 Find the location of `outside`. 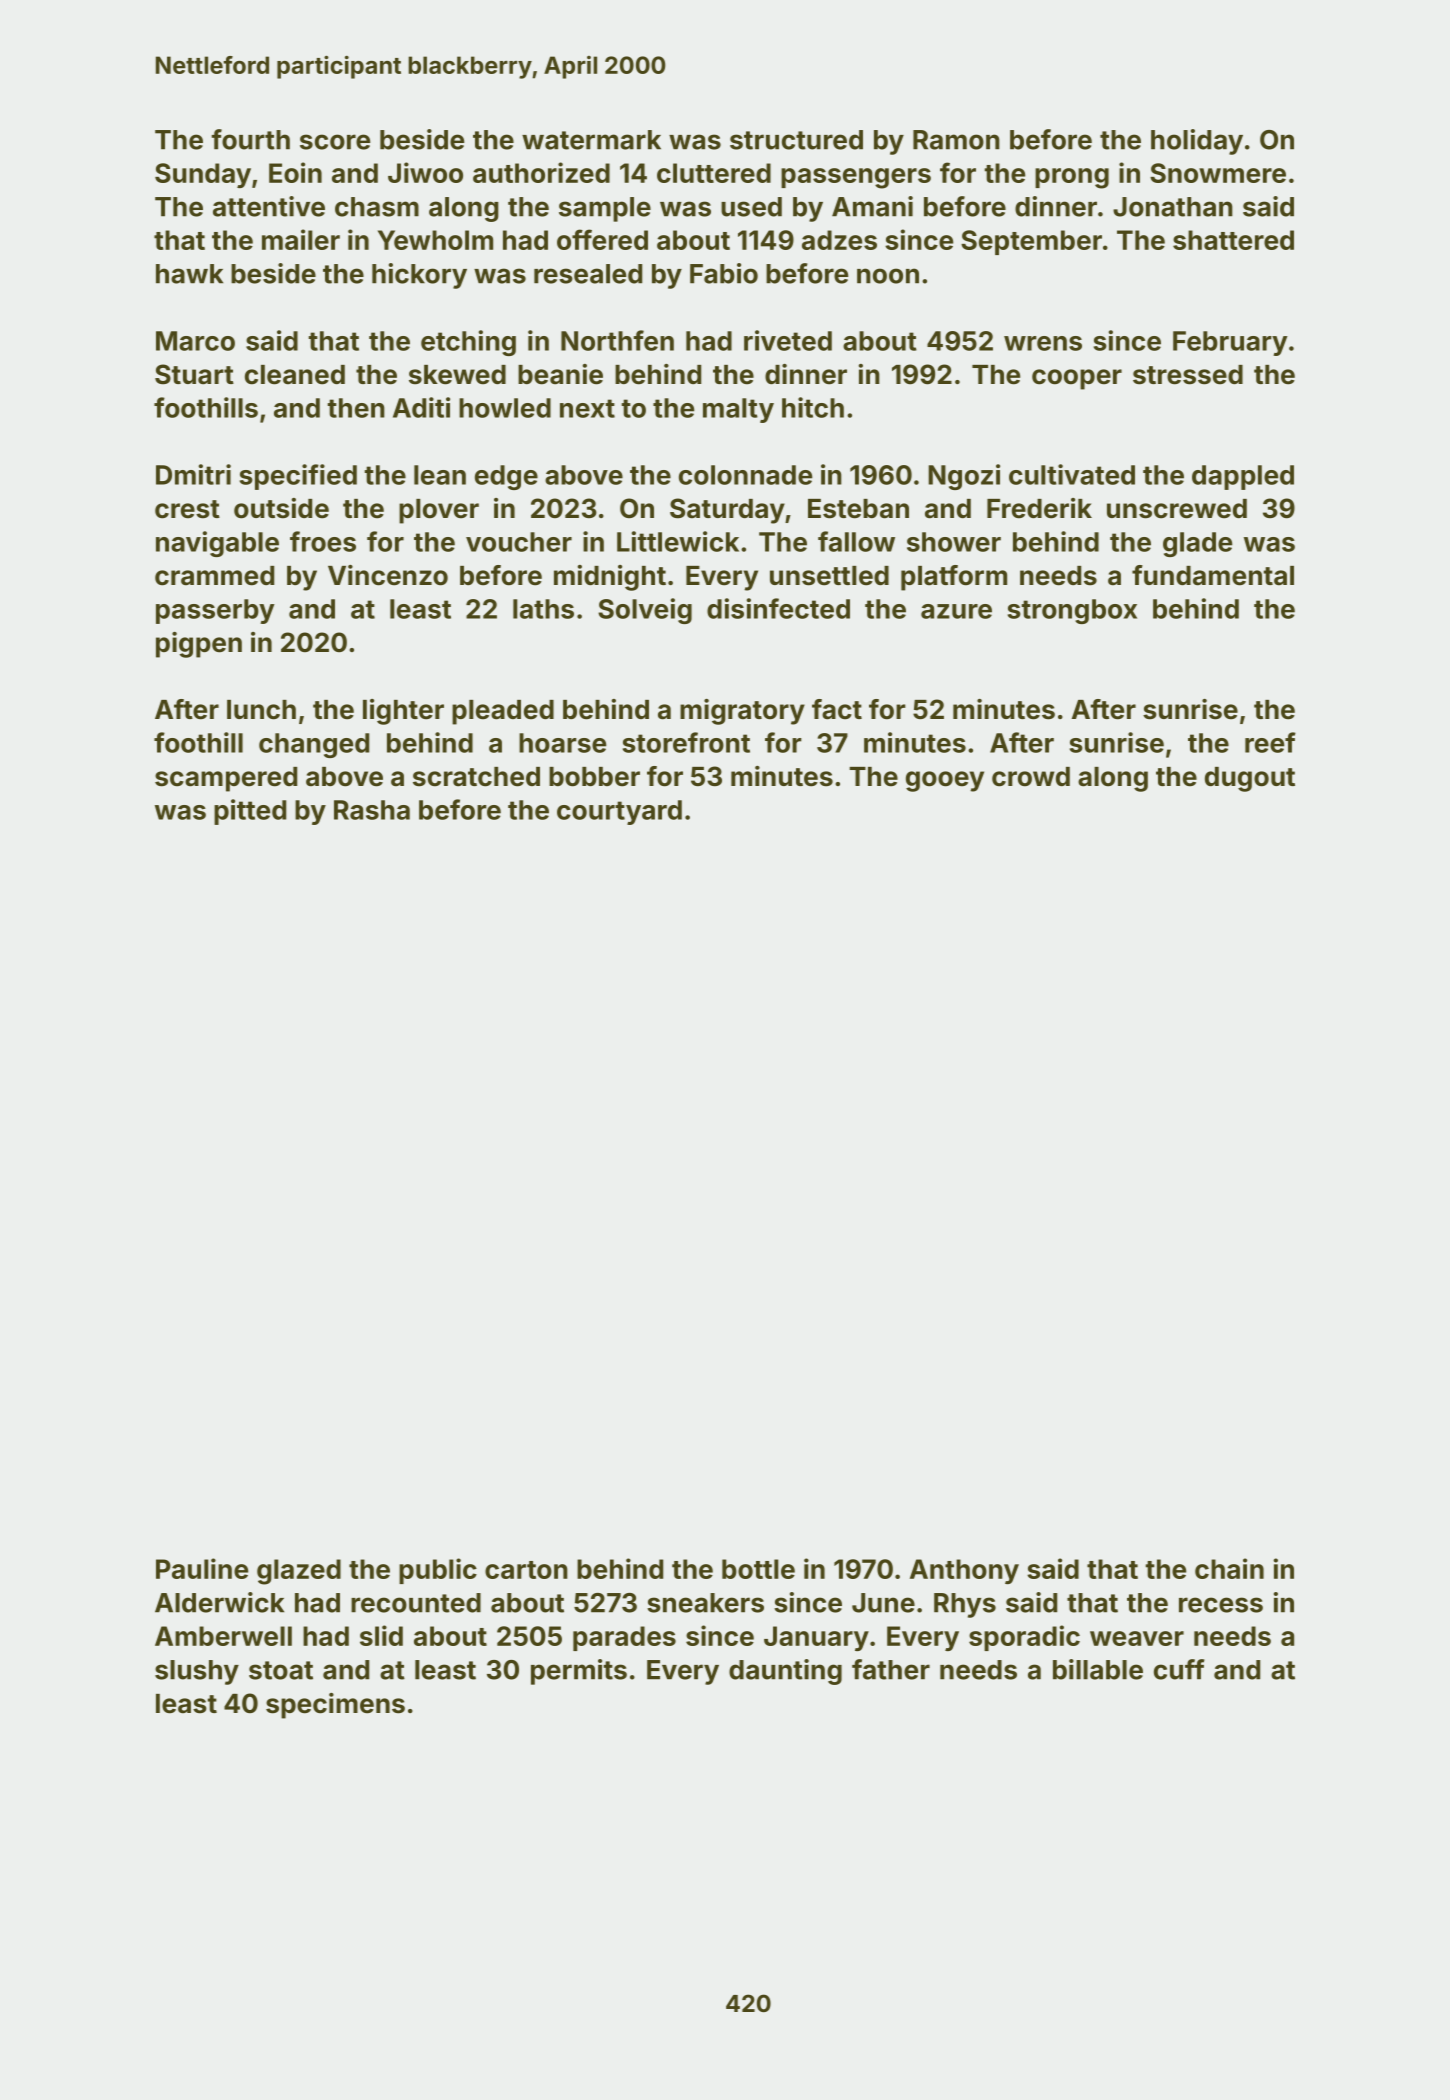

outside is located at coordinates (281, 508).
